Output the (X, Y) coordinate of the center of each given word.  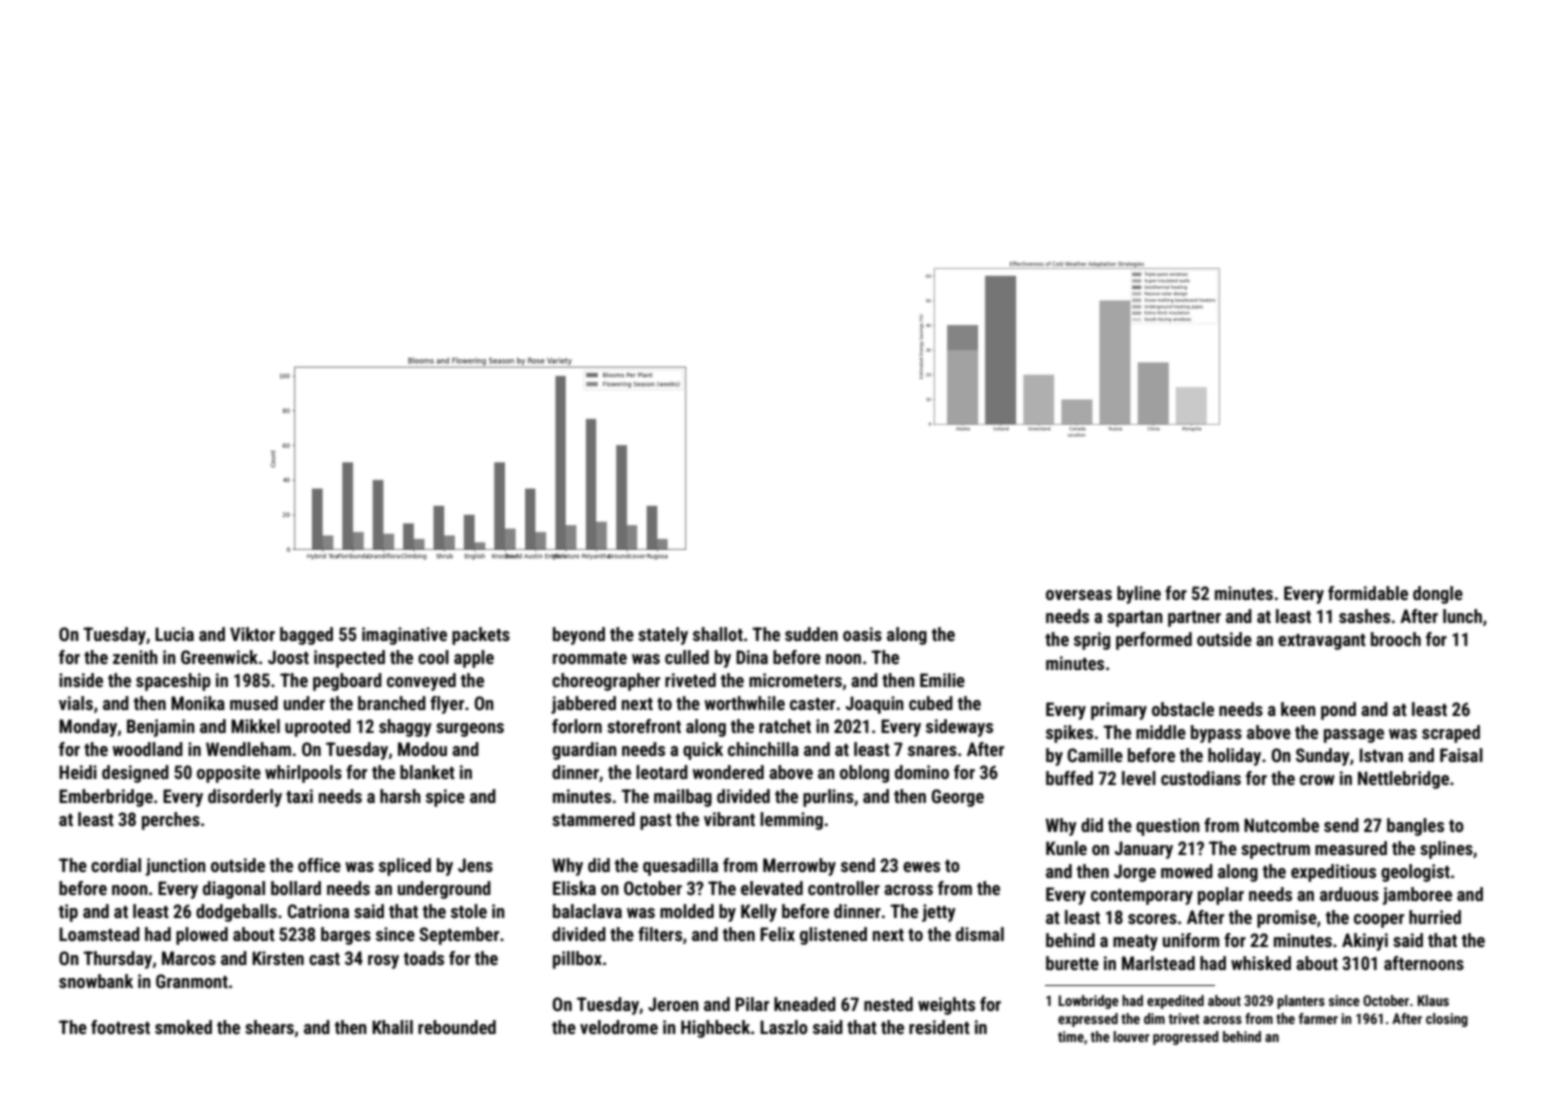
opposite (229, 774)
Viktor (252, 634)
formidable (1368, 593)
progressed (1186, 1038)
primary (1119, 711)
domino (922, 772)
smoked (183, 1027)
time (1071, 1036)
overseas (1079, 595)
